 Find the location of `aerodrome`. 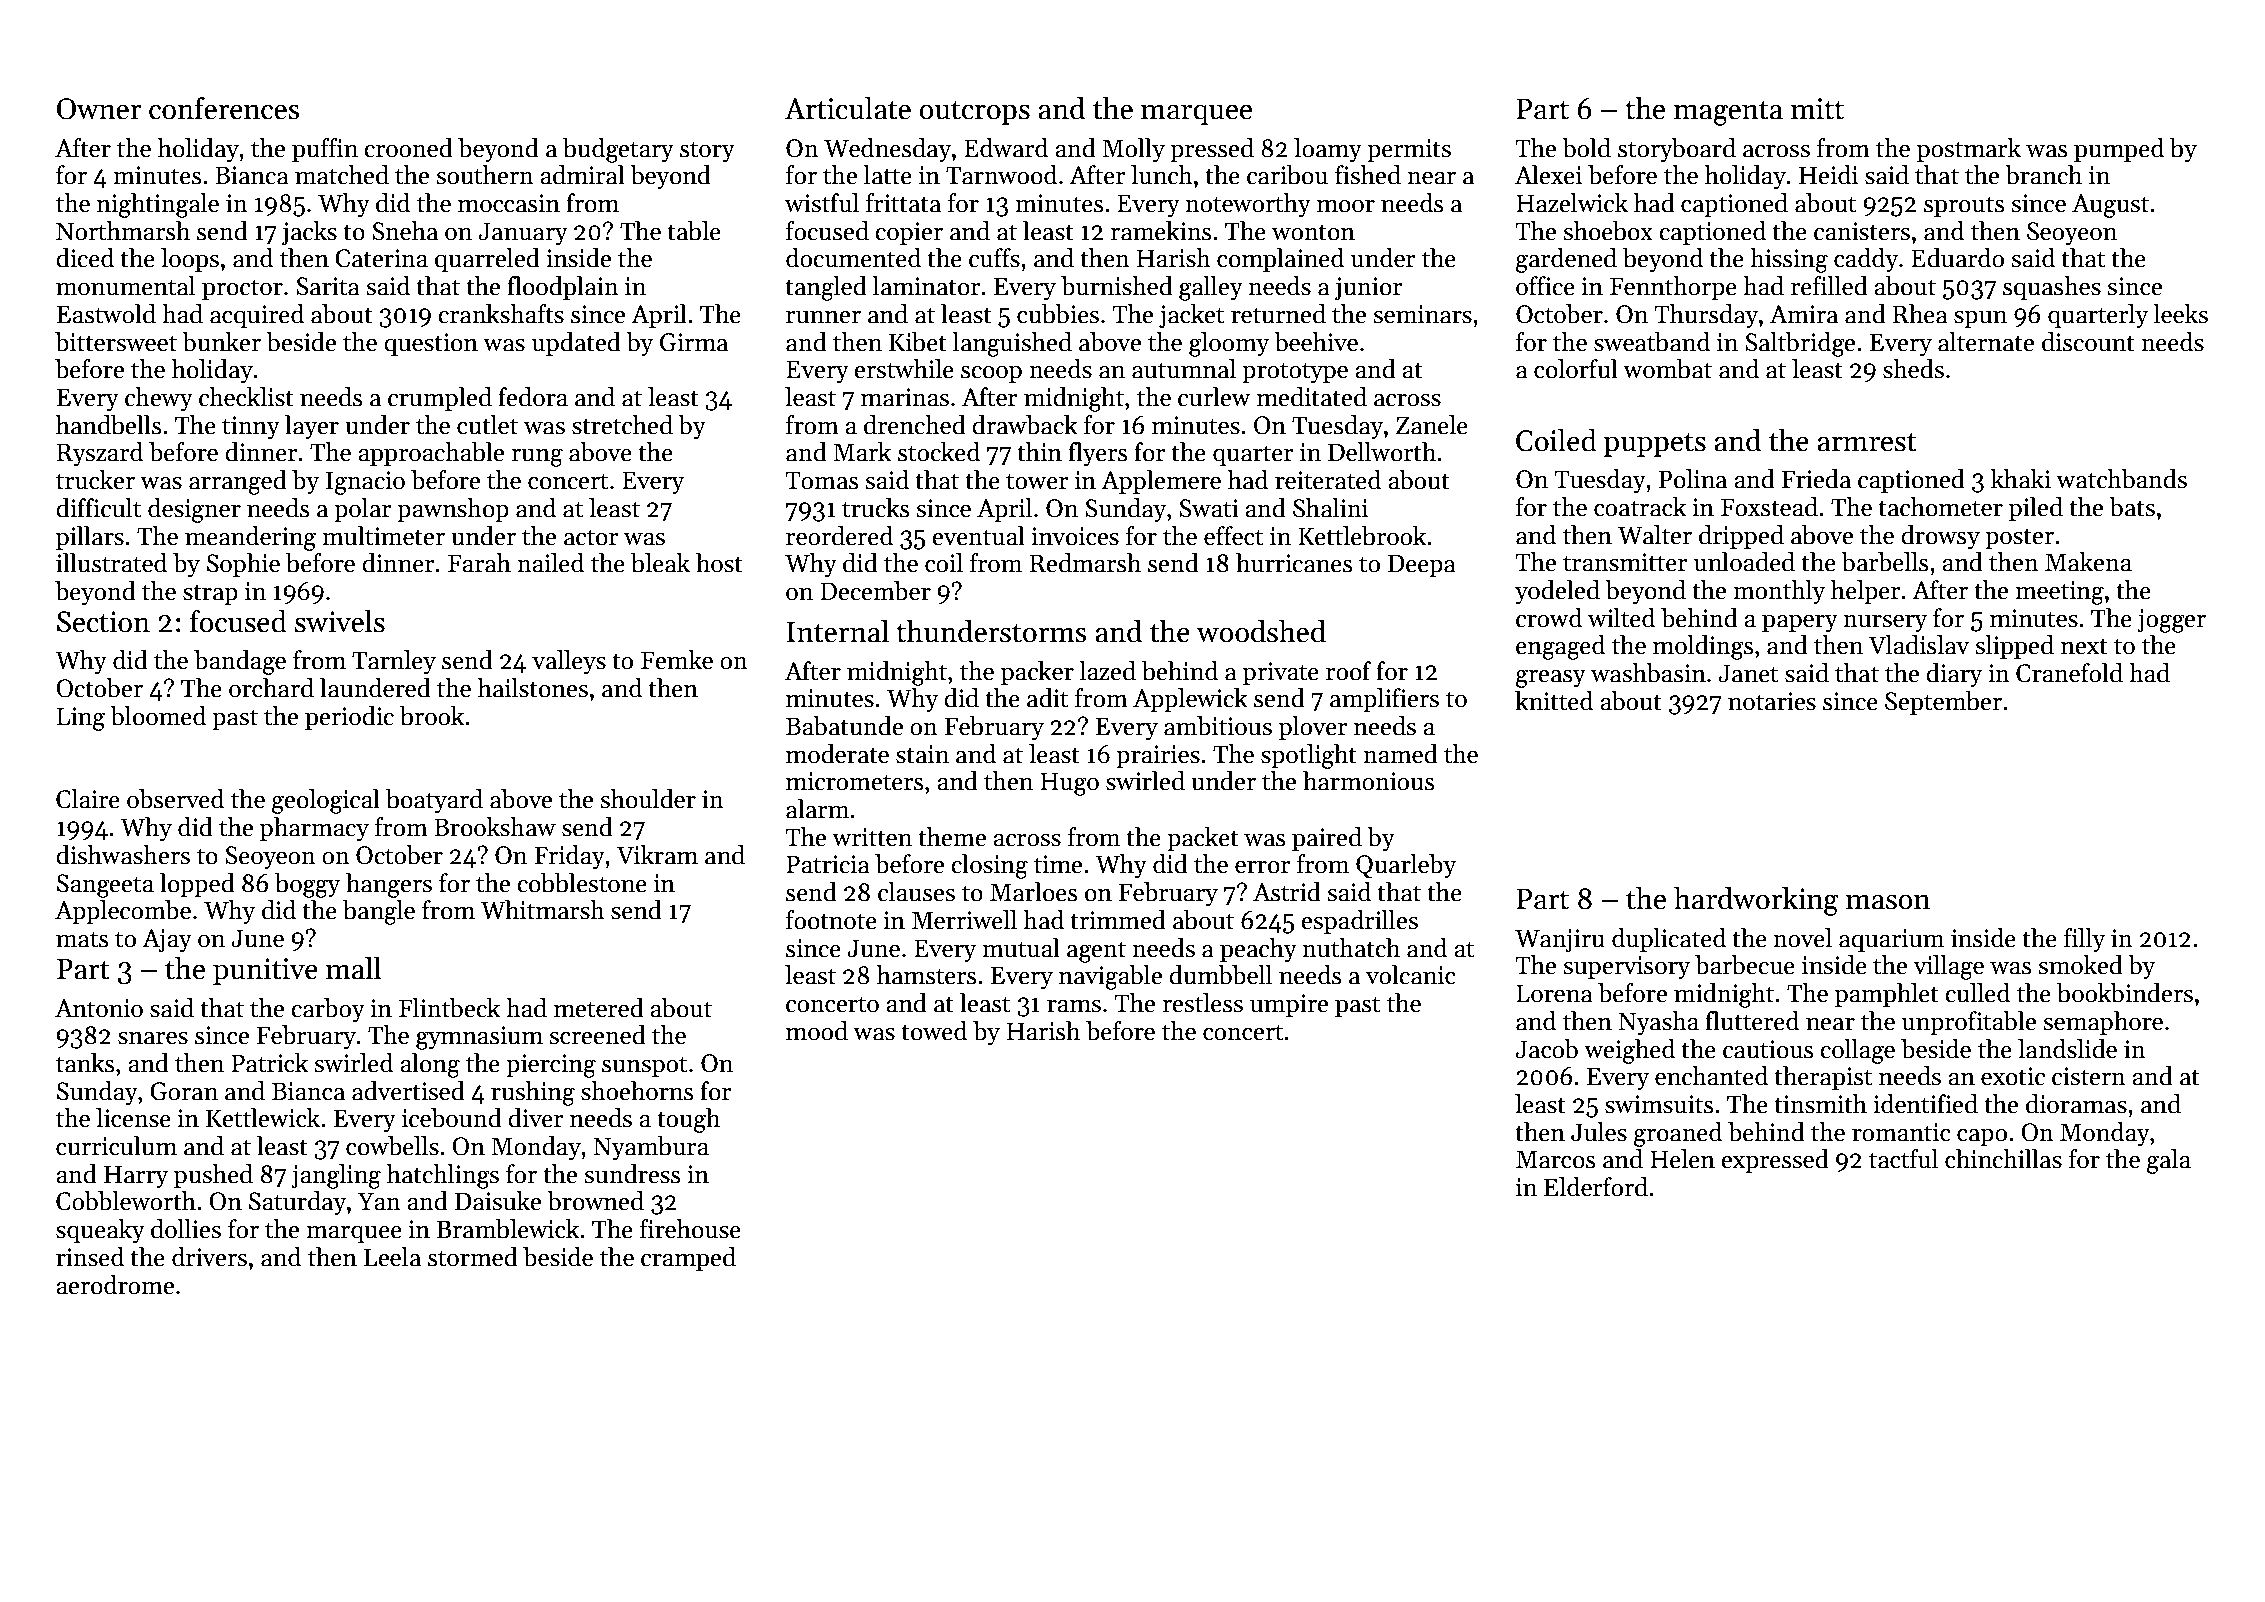

aerodrome is located at coordinates (115, 1285).
